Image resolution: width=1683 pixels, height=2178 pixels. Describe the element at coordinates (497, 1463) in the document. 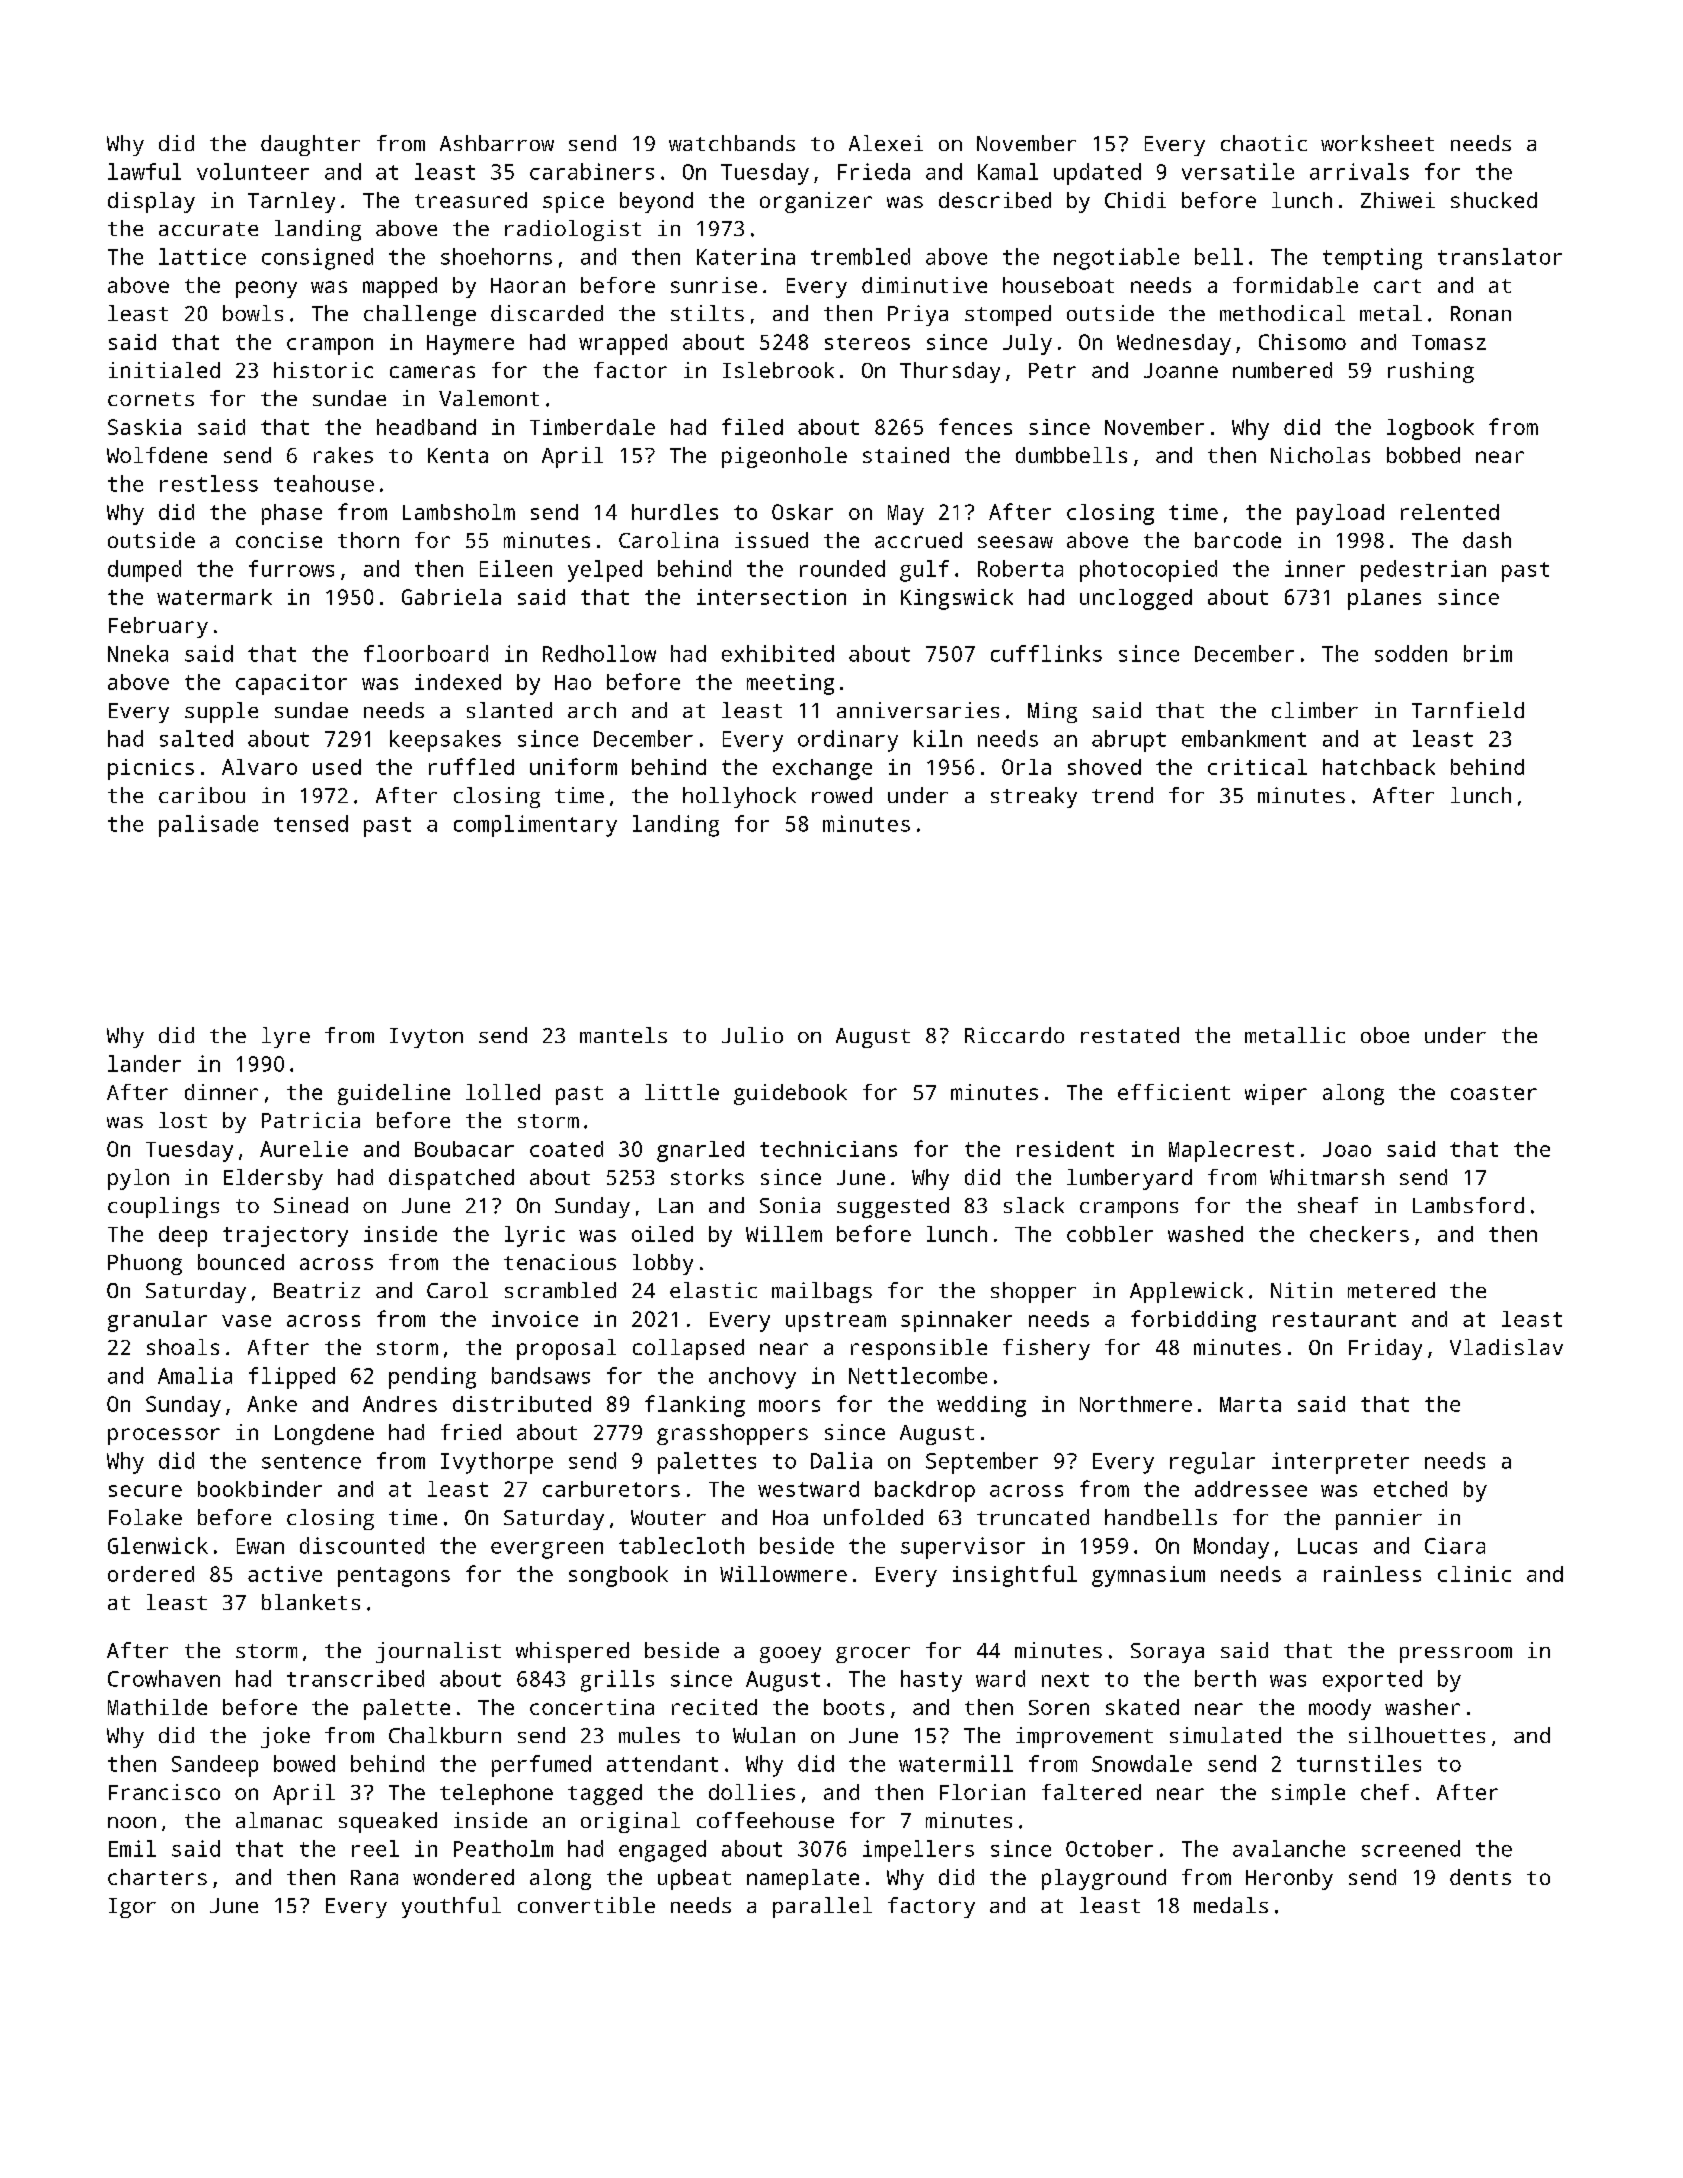

I see `Ivythorpe` at that location.
